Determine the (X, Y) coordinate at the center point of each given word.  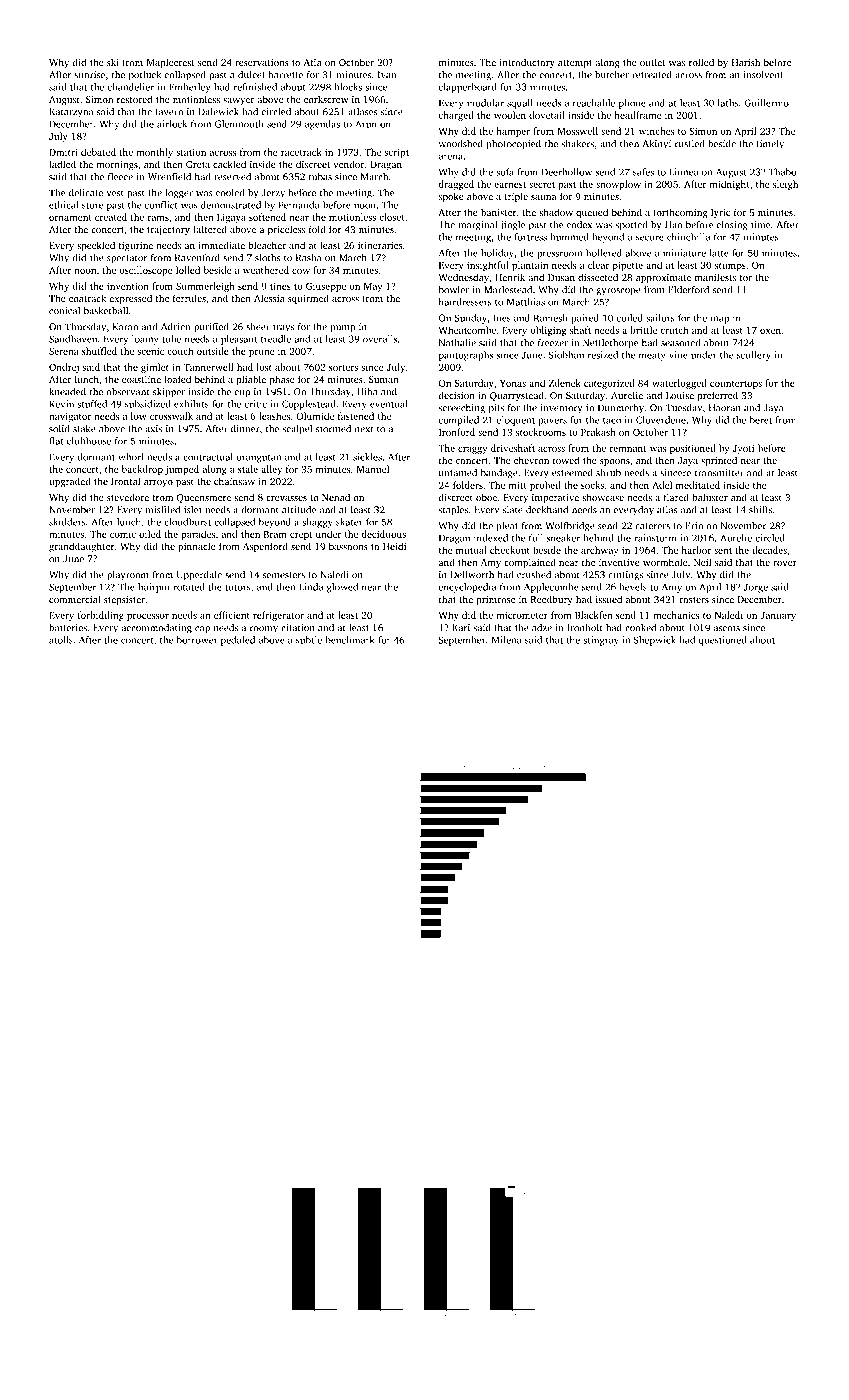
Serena (64, 351)
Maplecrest (170, 63)
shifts (760, 510)
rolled (701, 62)
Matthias (526, 302)
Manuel (373, 469)
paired (585, 319)
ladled (62, 164)
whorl (131, 457)
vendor (348, 164)
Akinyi (657, 145)
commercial (75, 599)
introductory (527, 63)
